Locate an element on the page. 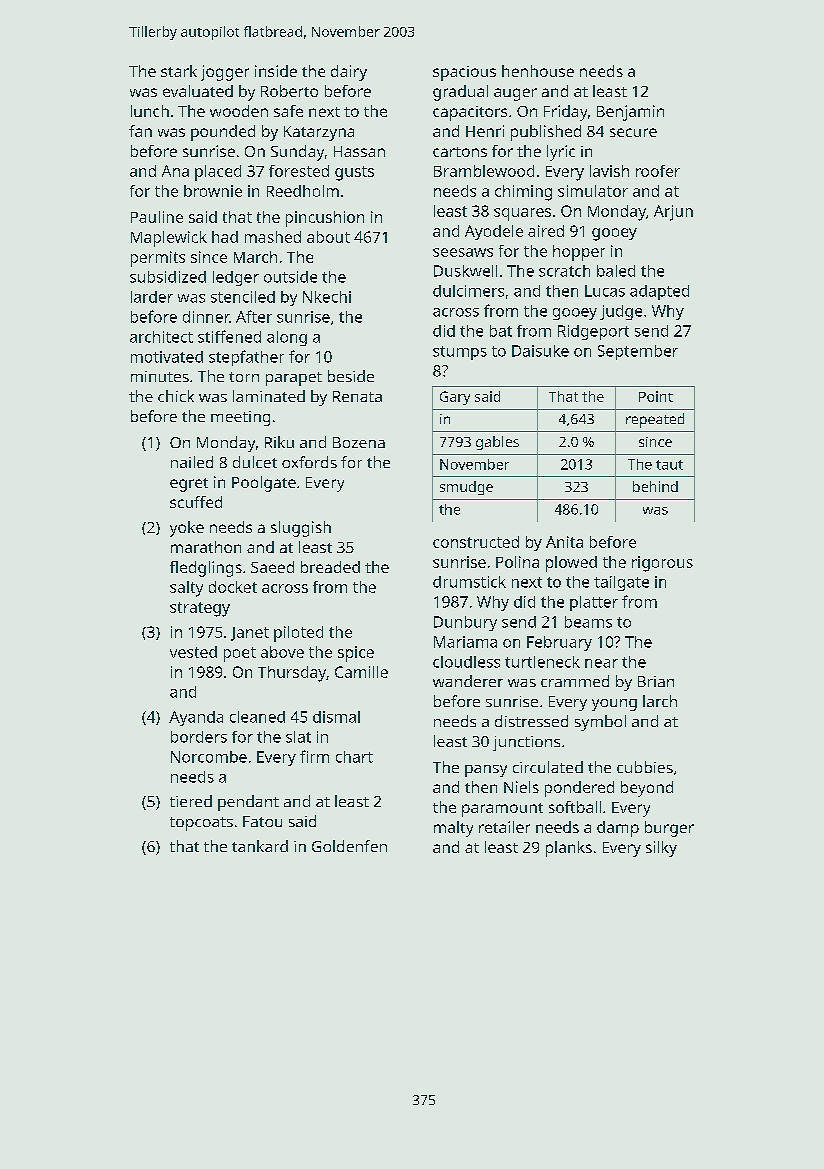  turtleneck is located at coordinates (542, 662).
